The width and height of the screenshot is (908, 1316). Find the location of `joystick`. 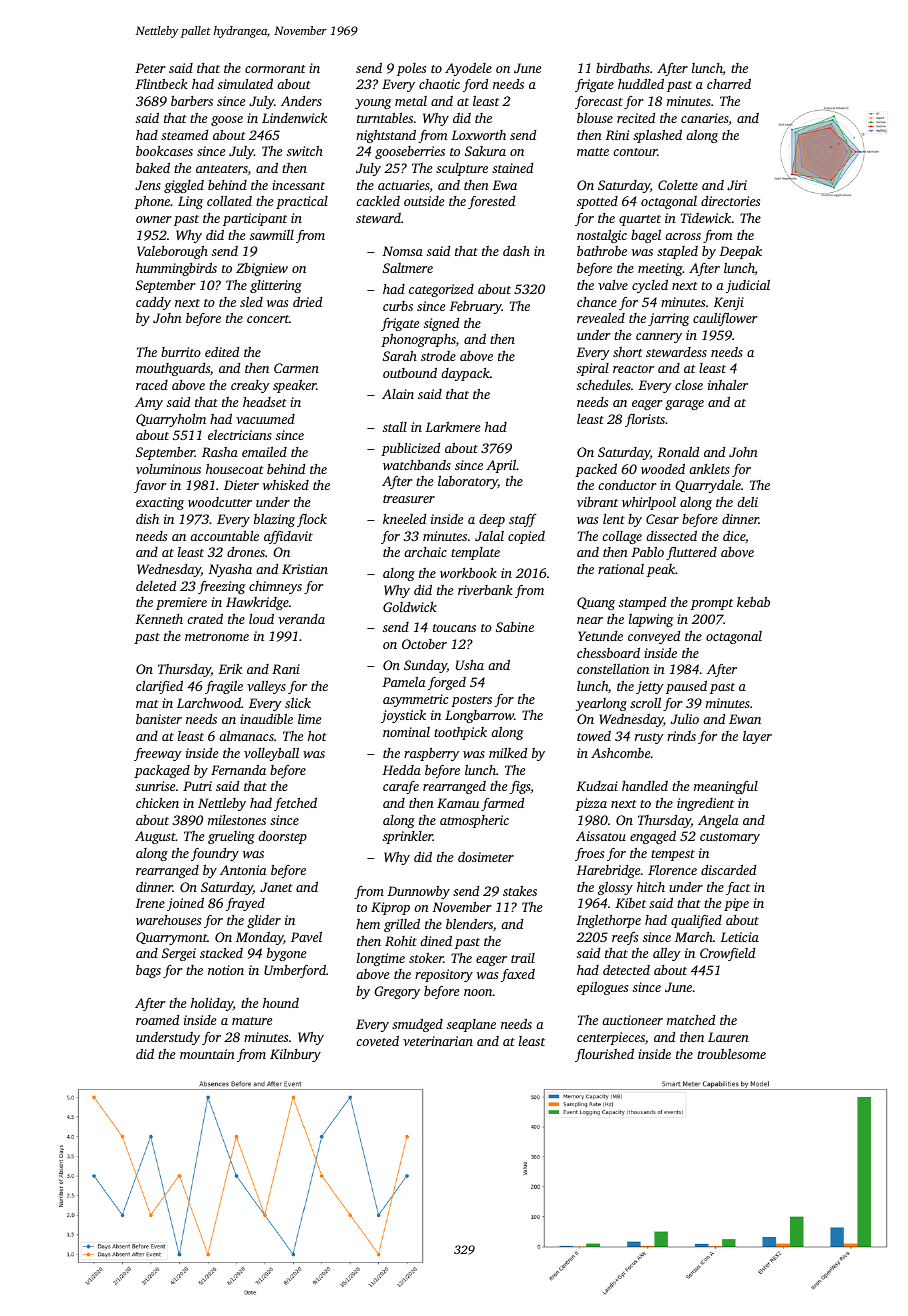

joystick is located at coordinates (403, 716).
